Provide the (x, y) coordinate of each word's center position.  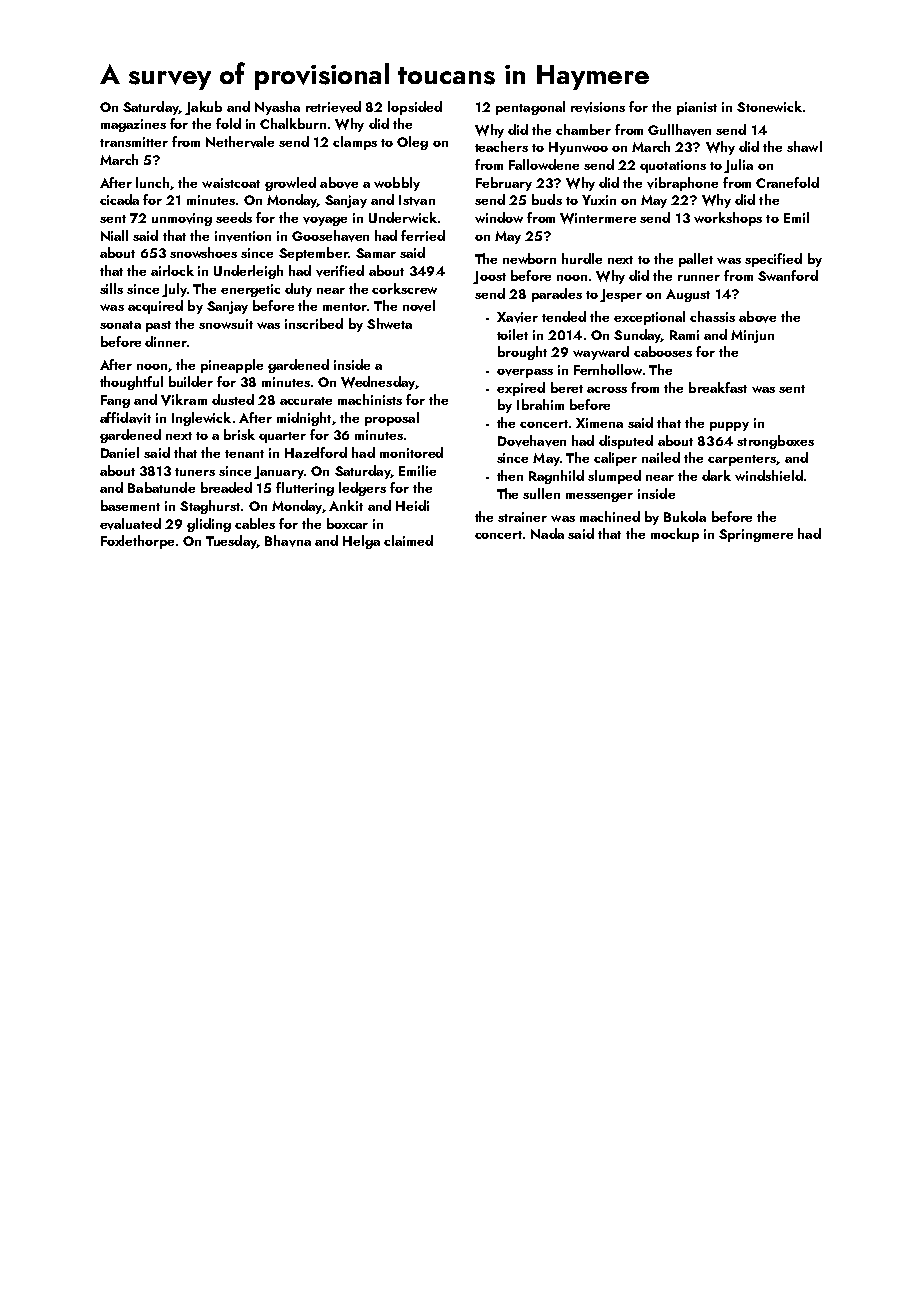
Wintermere (598, 218)
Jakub (203, 108)
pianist (697, 108)
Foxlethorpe (137, 542)
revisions (598, 107)
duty (298, 290)
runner (699, 278)
